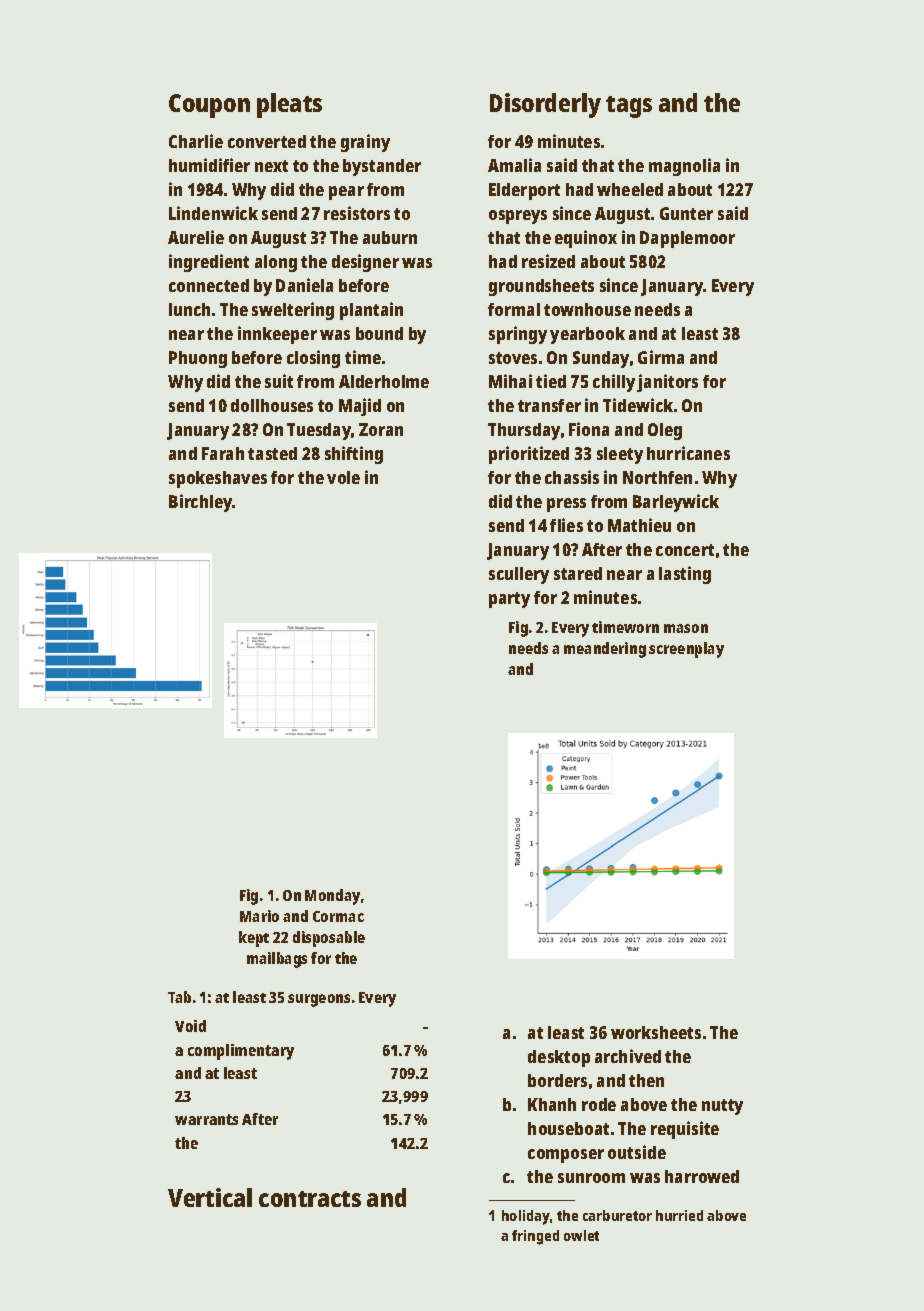  Describe the element at coordinates (267, 141) in the screenshot. I see `converted` at that location.
